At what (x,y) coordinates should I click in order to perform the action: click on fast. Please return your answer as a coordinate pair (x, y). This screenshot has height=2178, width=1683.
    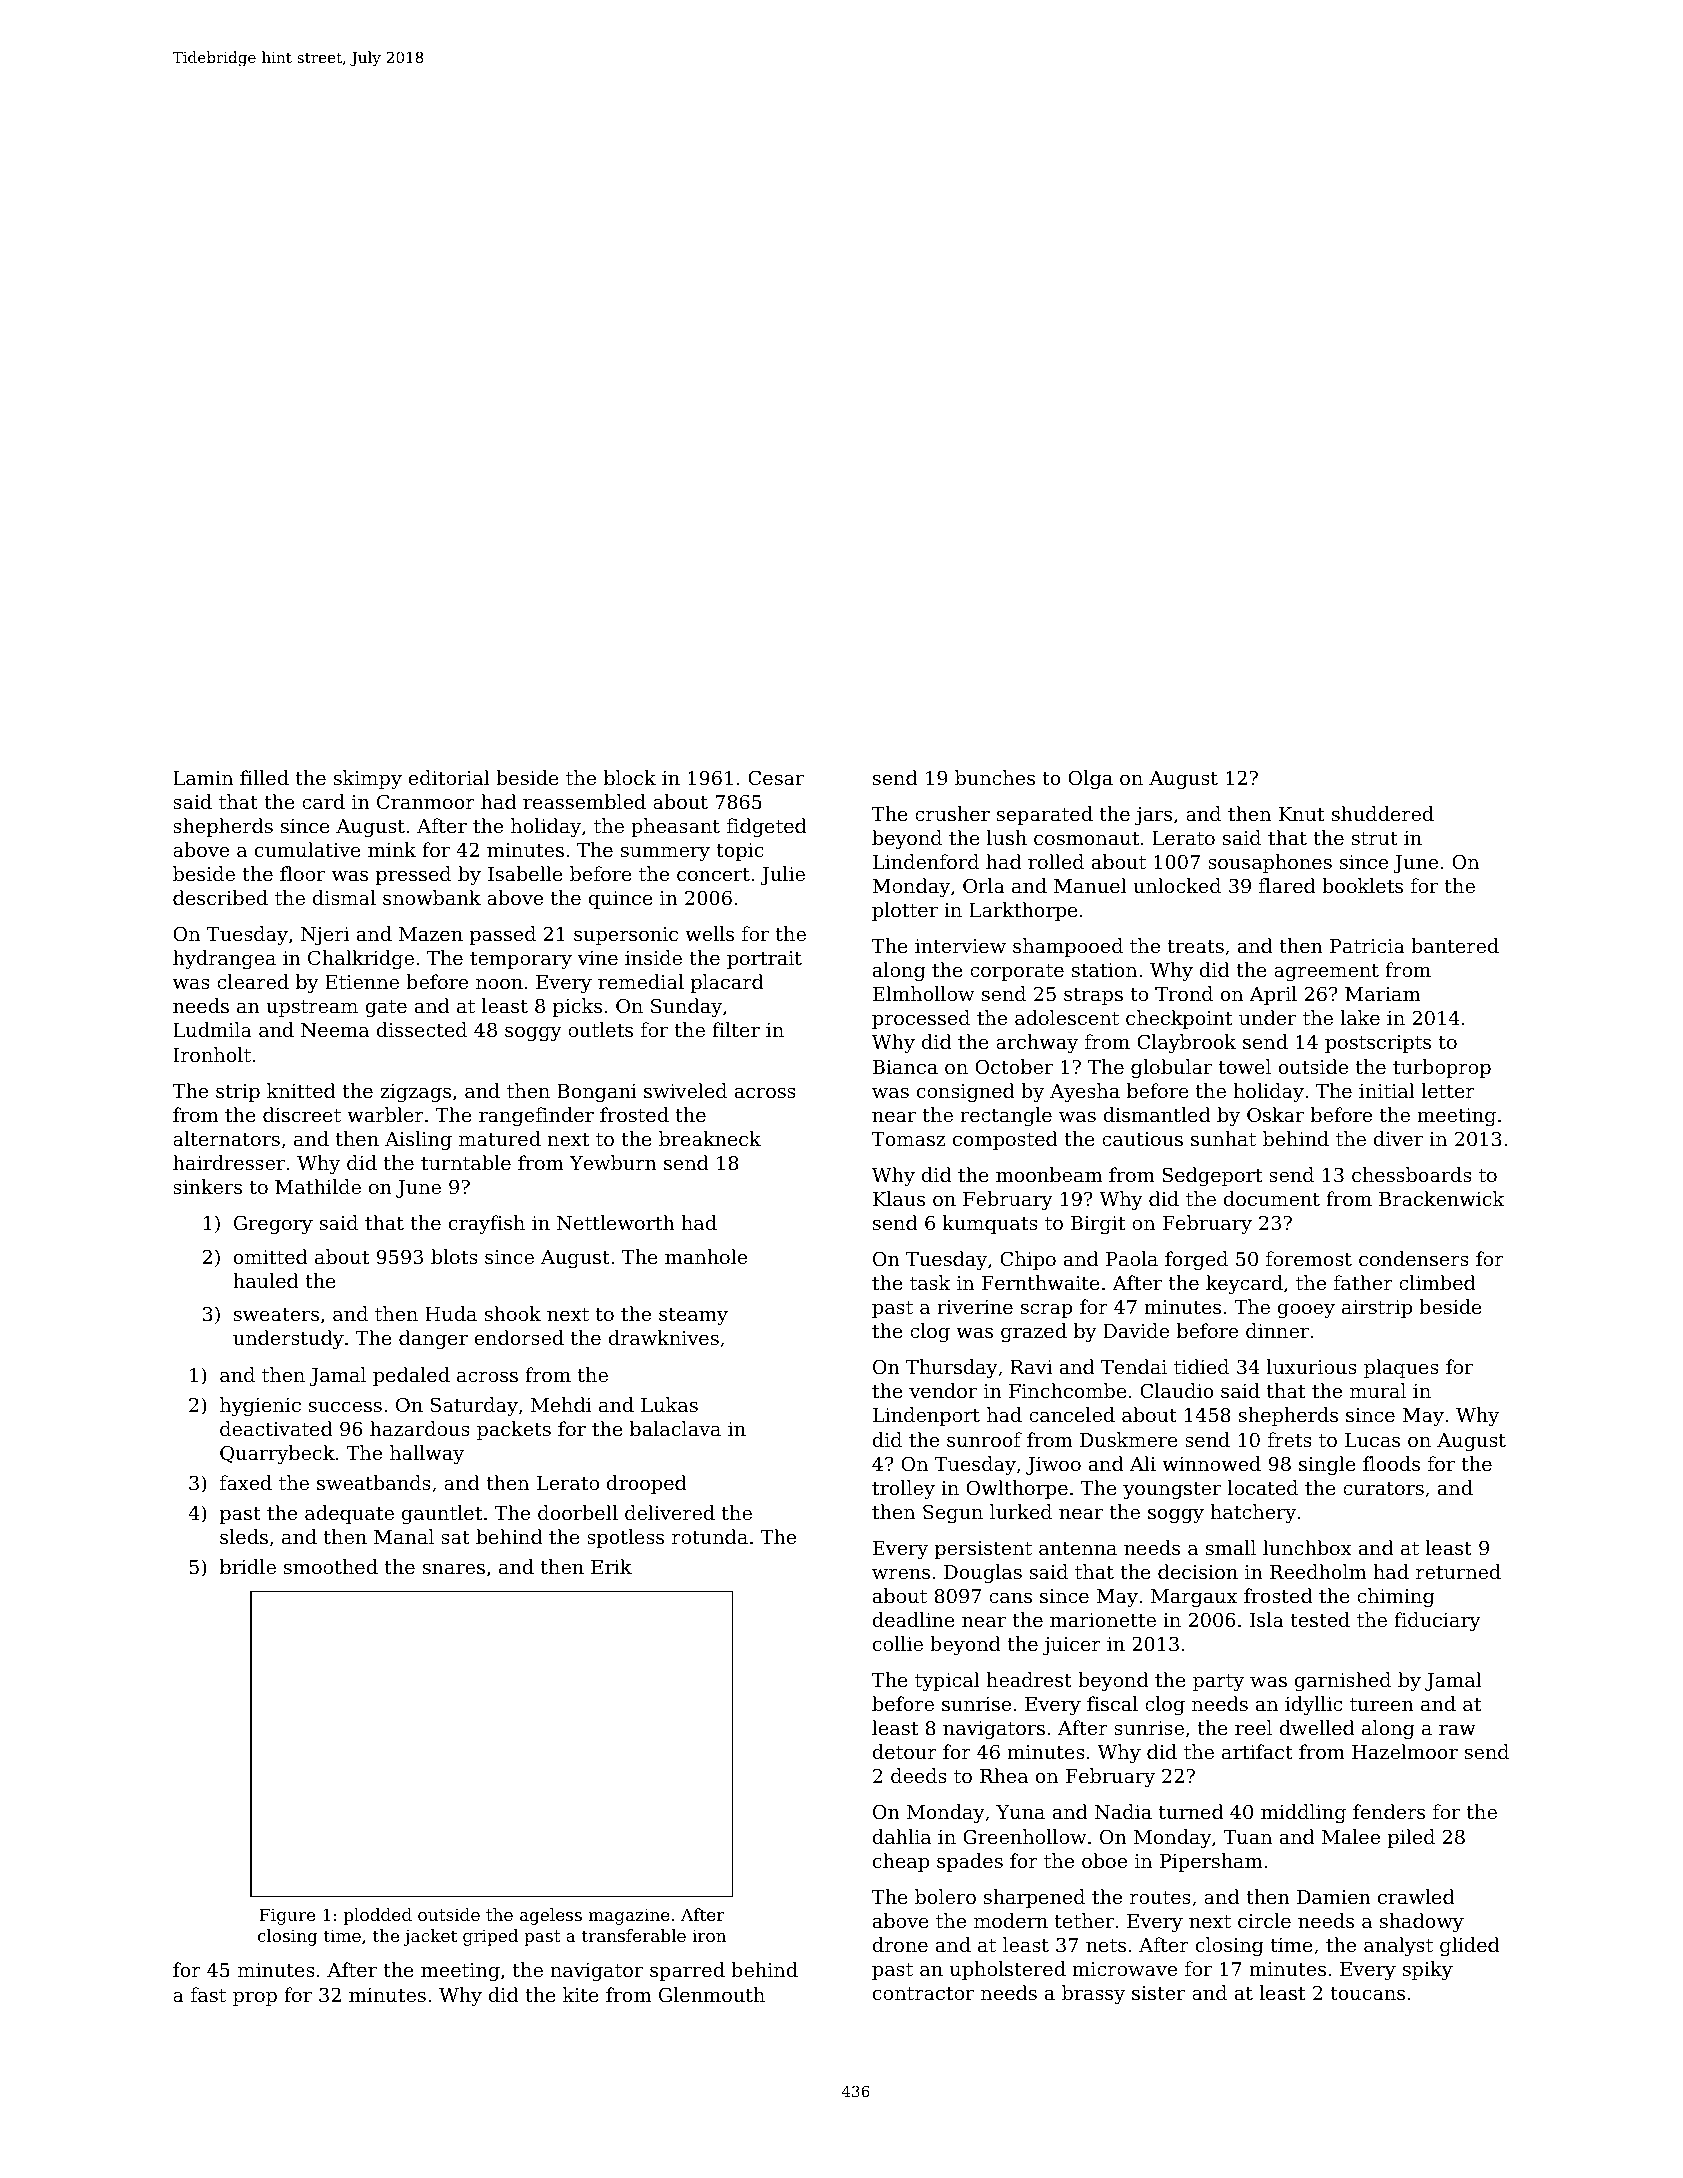
    Looking at the image, I should click on (208, 1994).
